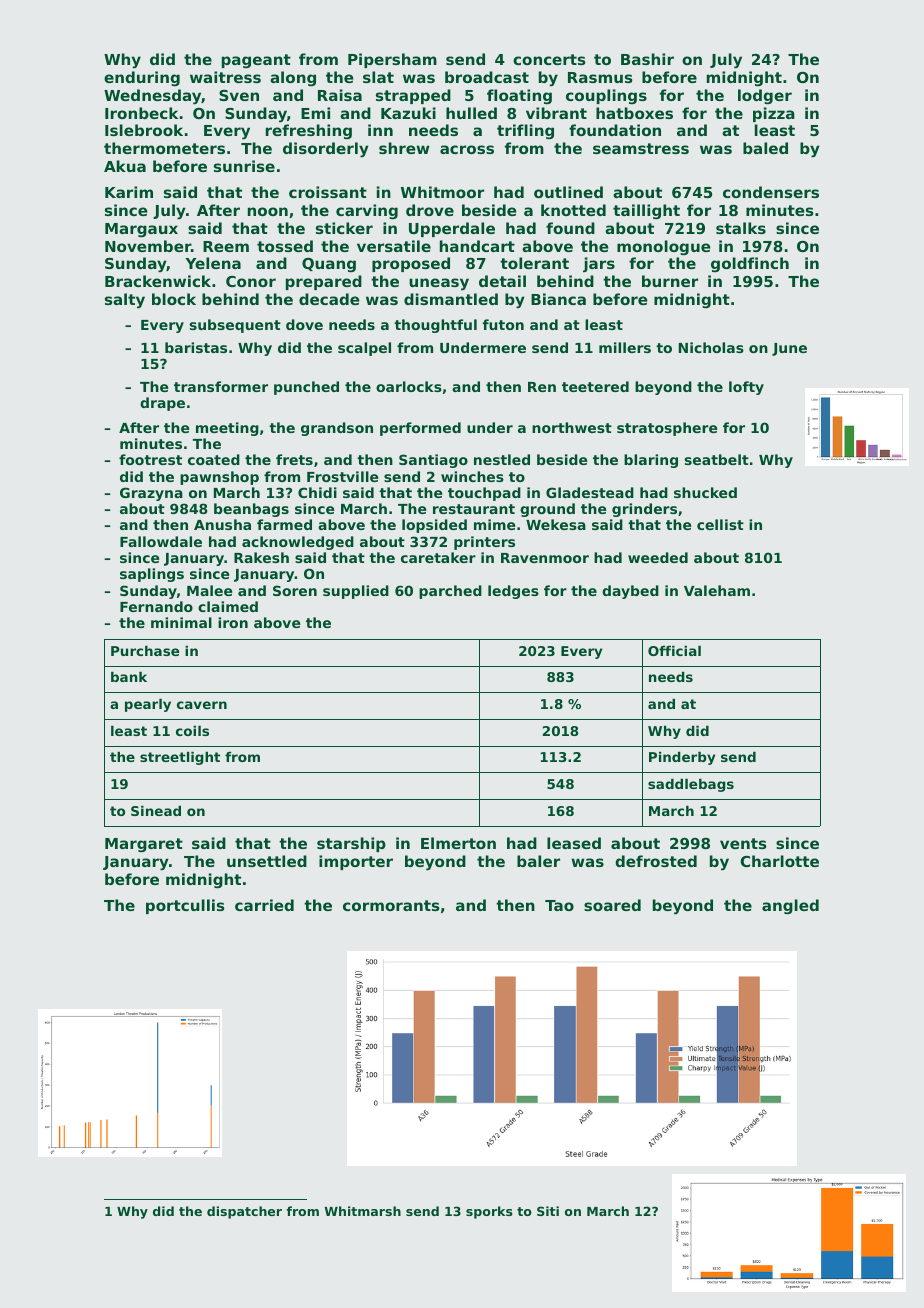 This image has height=1308, width=924. Describe the element at coordinates (264, 905) in the image. I see `carried` at that location.
